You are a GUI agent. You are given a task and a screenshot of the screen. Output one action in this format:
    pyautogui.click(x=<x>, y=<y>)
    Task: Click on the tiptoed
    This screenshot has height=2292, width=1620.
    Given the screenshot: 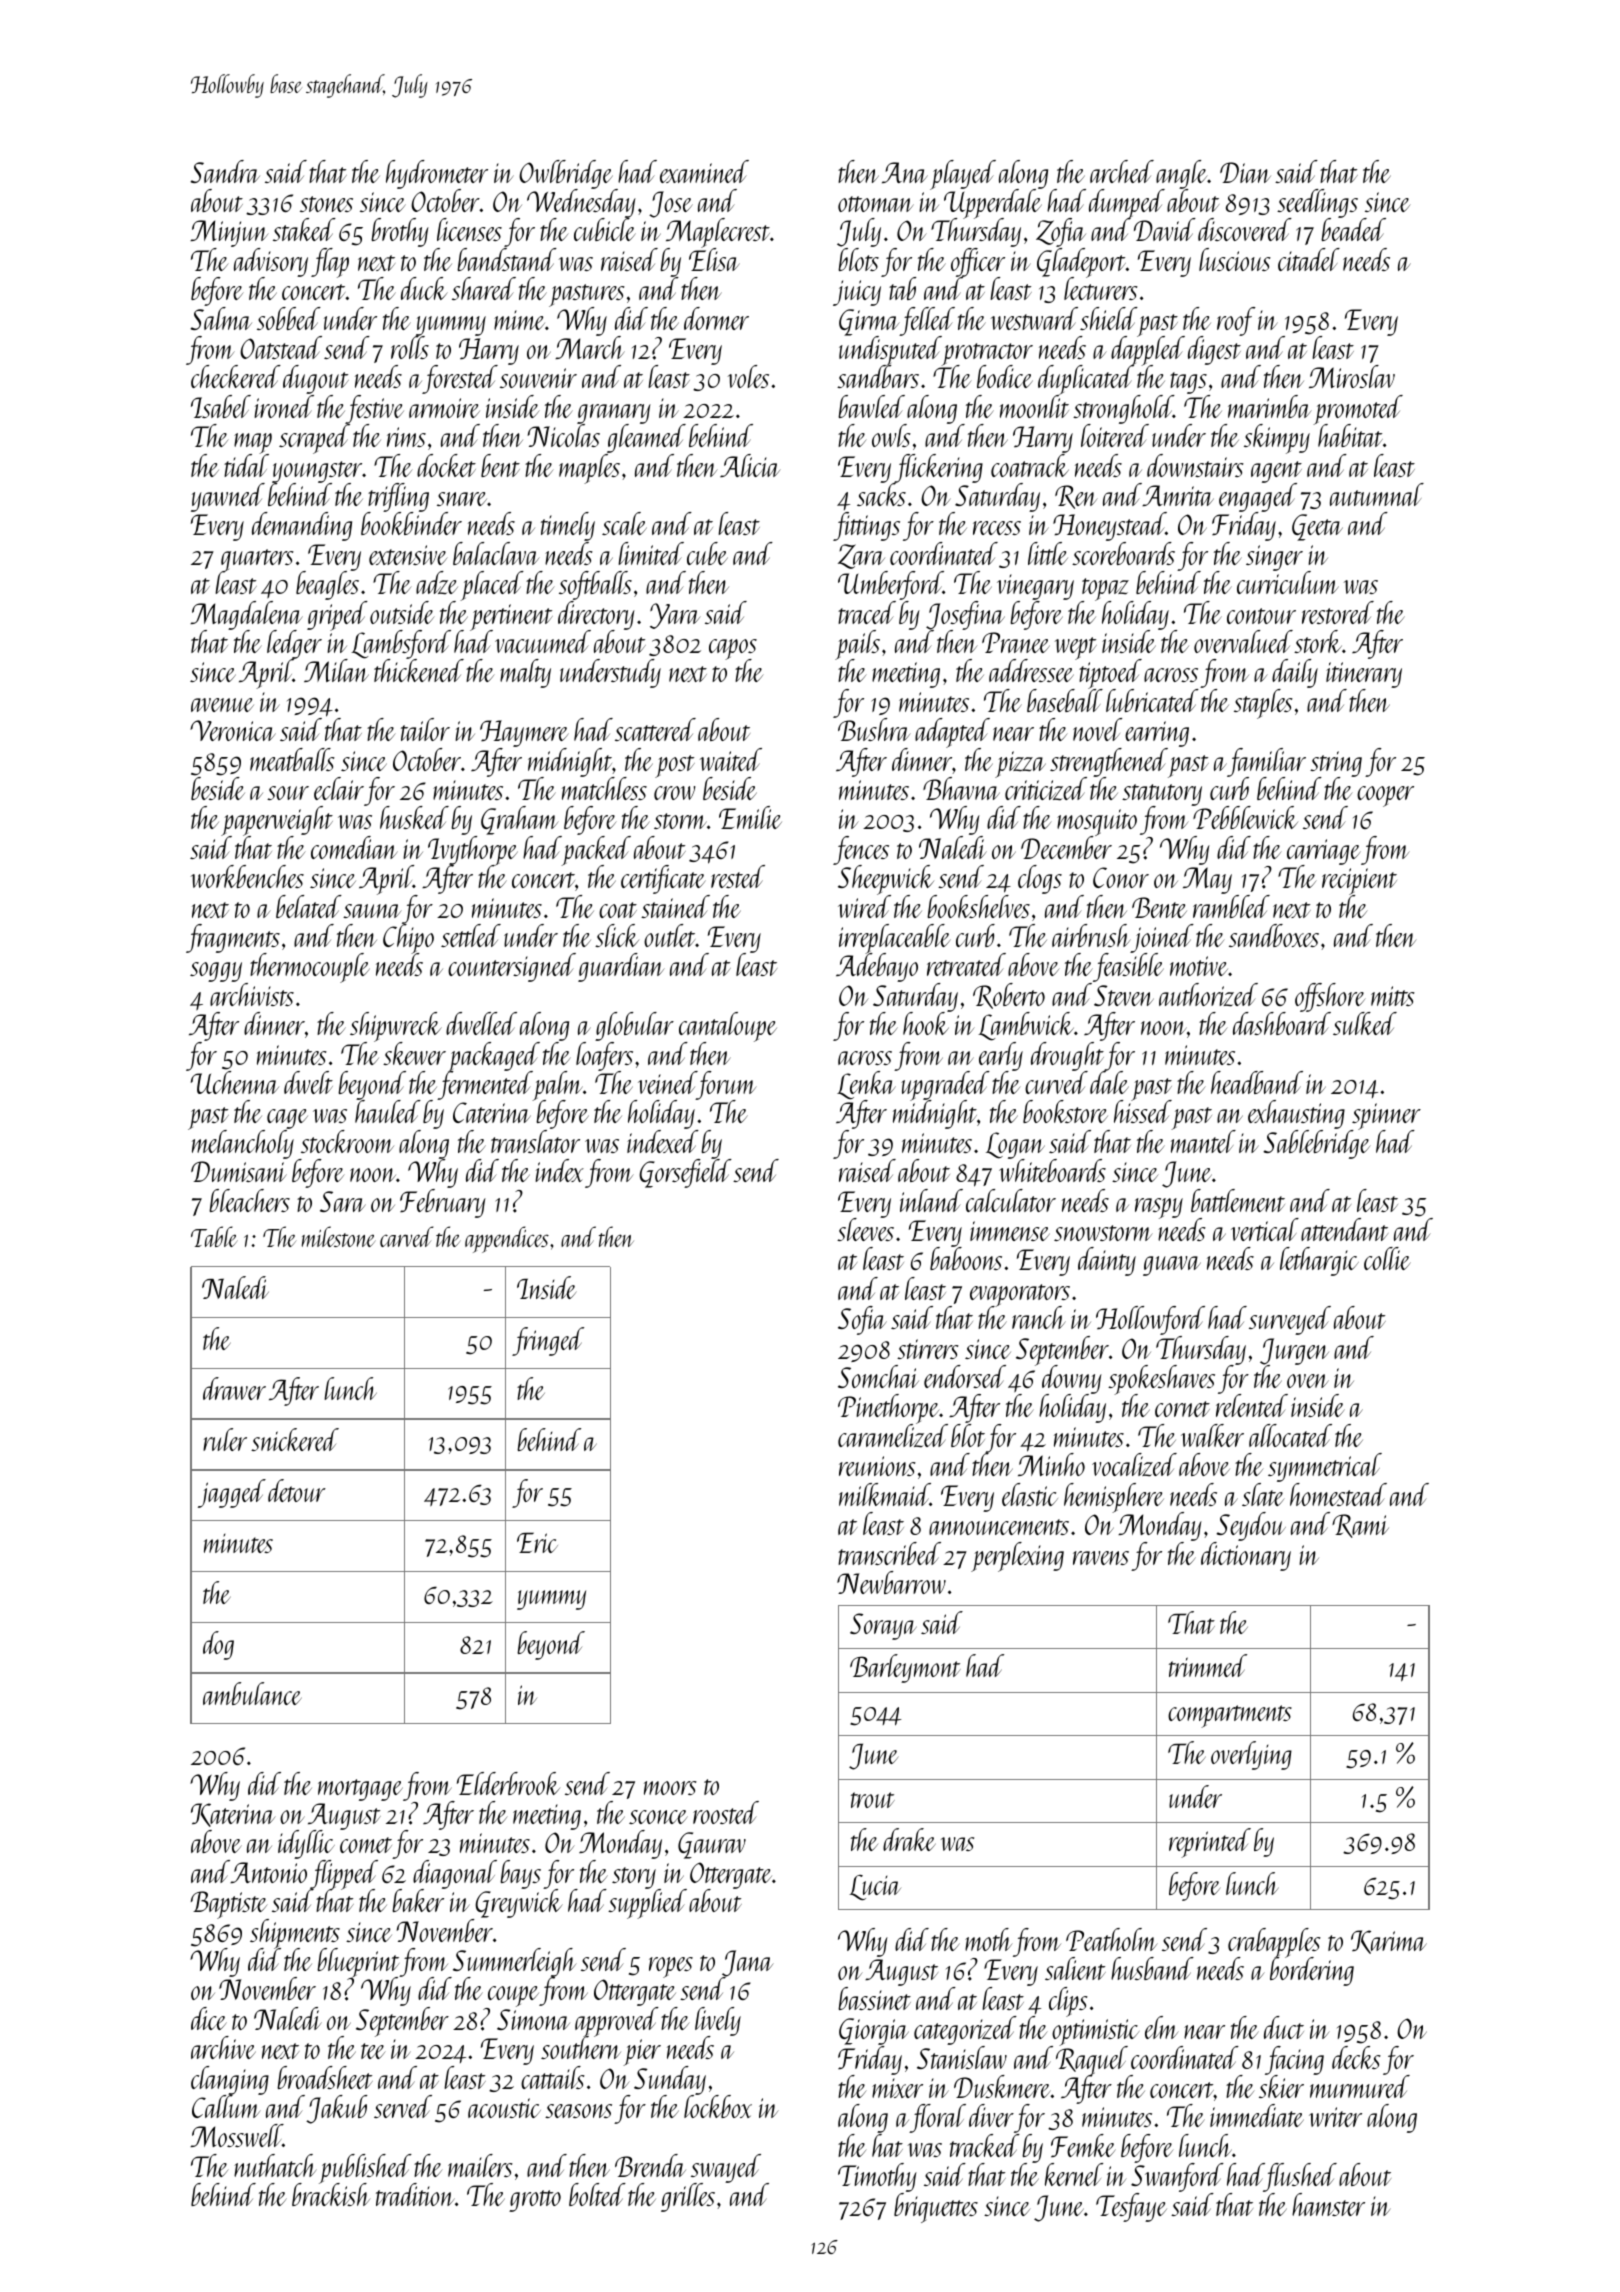 What is the action you would take?
    pyautogui.click(x=1110, y=675)
